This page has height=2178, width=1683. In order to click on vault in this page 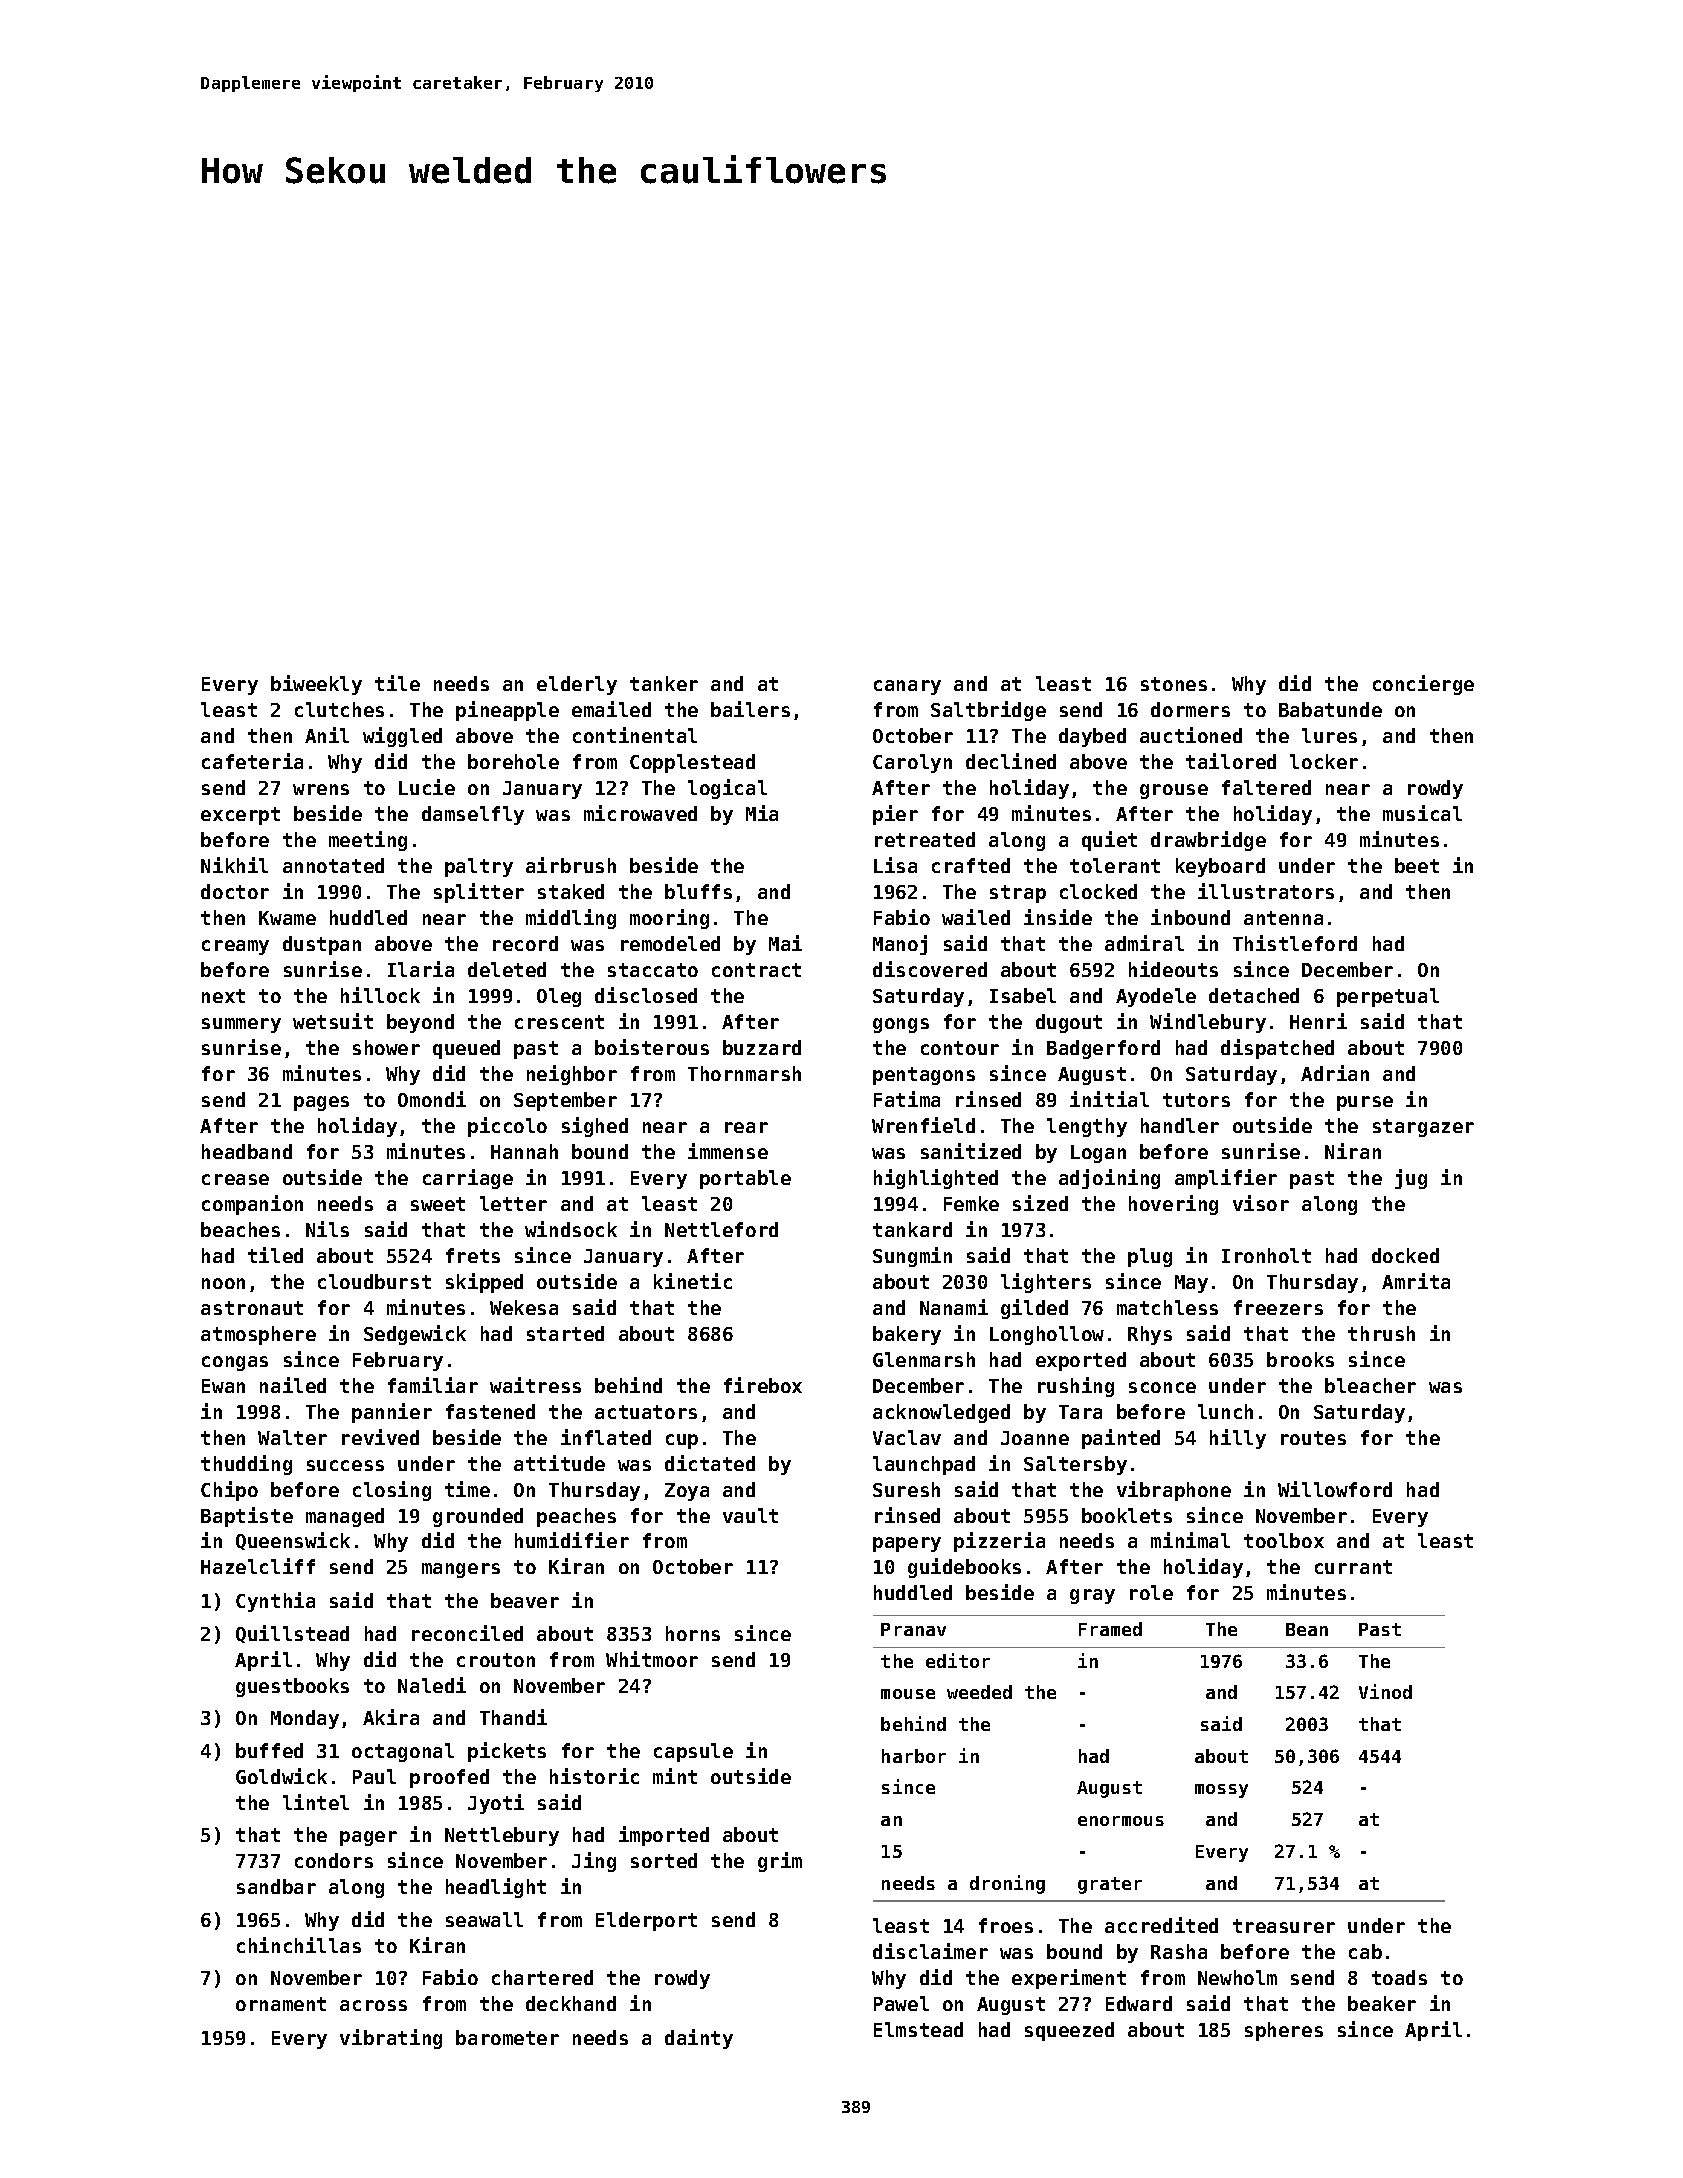, I will do `click(750, 1515)`.
